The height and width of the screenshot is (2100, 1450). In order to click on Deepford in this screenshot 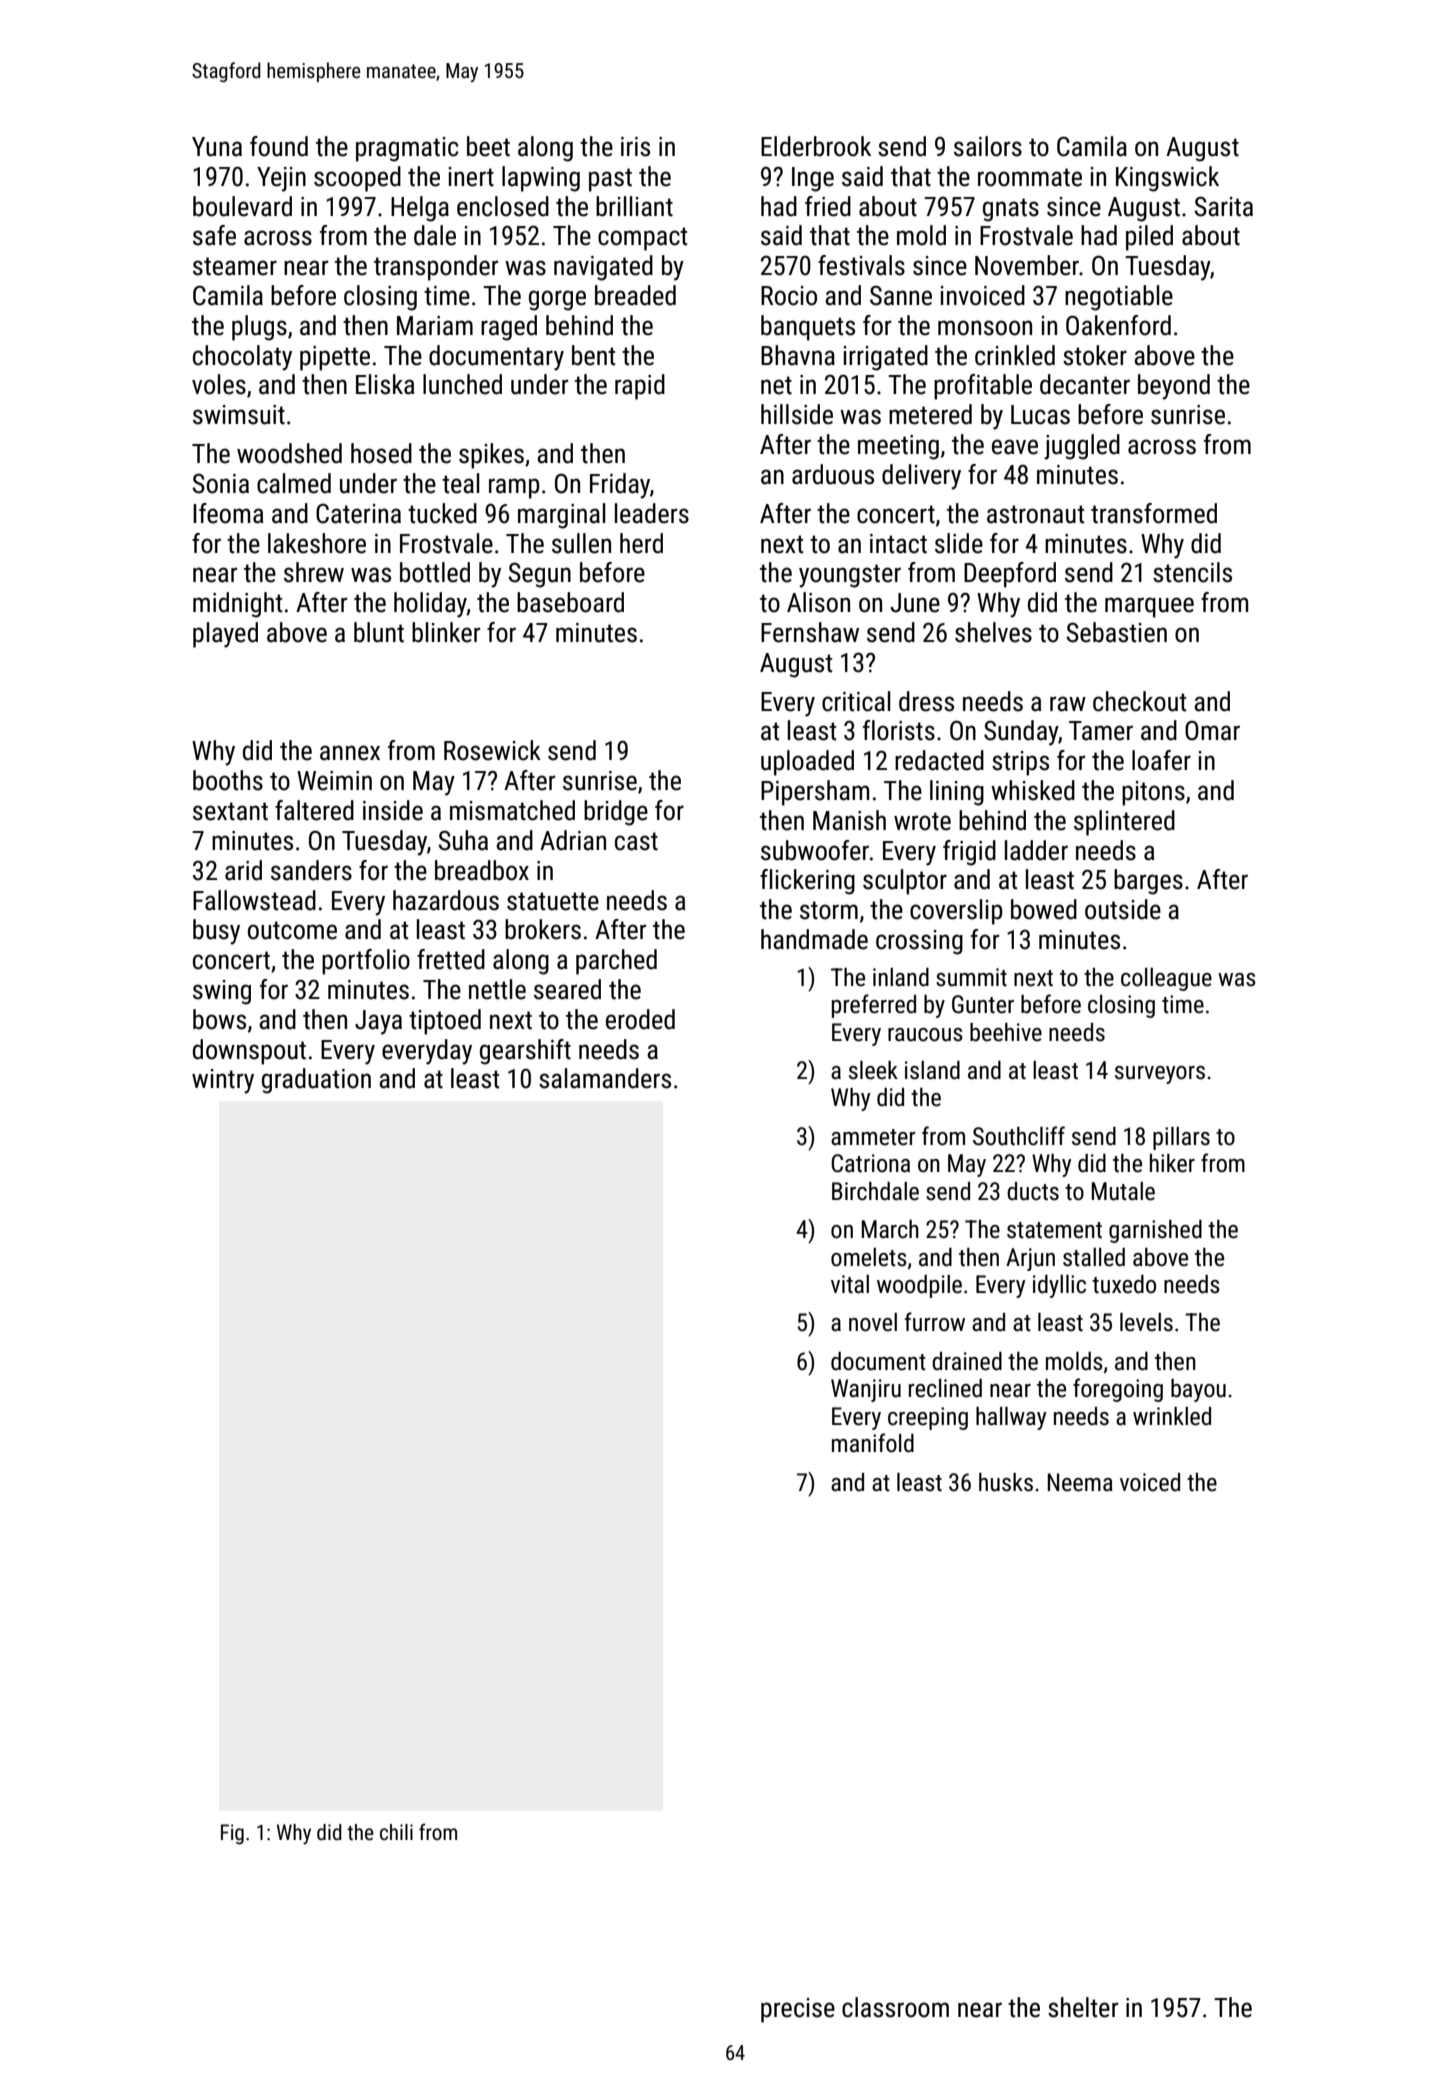, I will do `click(1010, 575)`.
